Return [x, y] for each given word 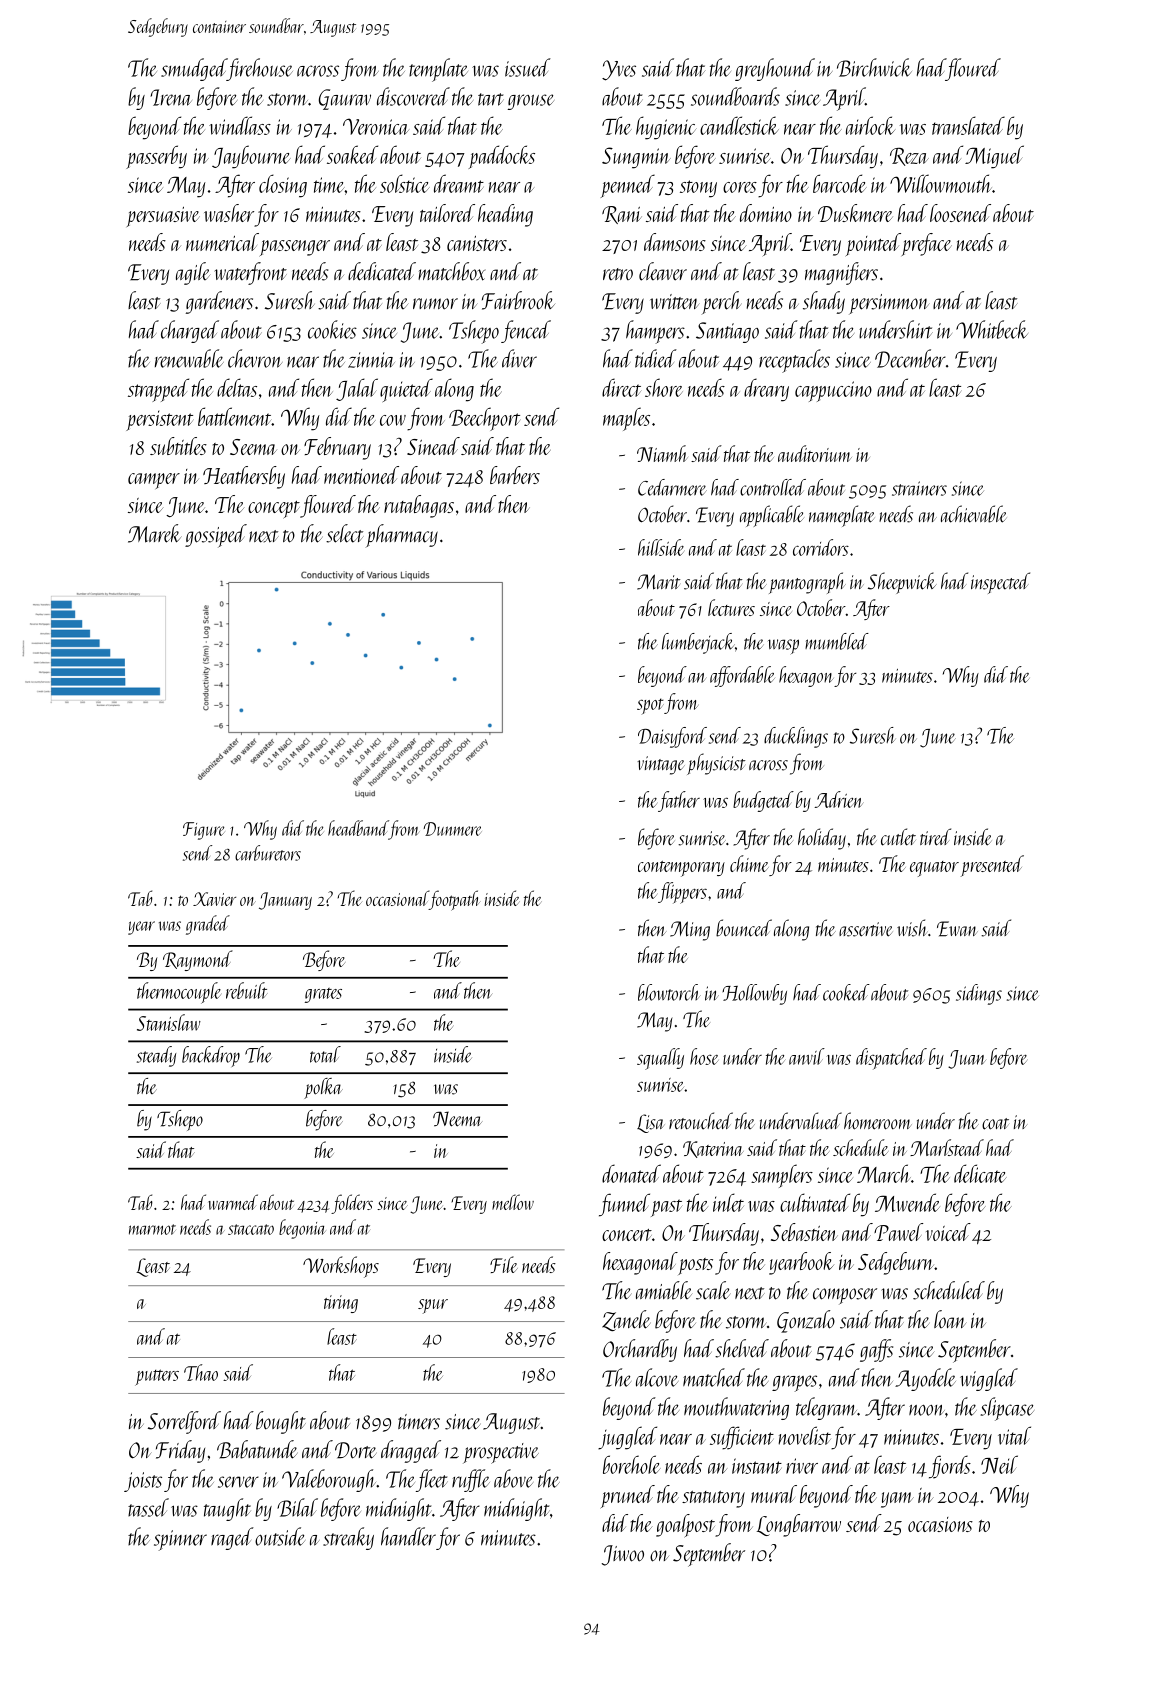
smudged [194, 69]
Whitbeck [992, 329]
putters [157, 1377]
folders [352, 1204]
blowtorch [669, 992]
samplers [782, 1176]
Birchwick [874, 67]
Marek [155, 533]
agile [193, 273]
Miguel [994, 157]
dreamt [459, 183]
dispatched [891, 1059]
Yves [619, 70]
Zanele [626, 1320]
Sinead [433, 446]
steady [156, 1056]
